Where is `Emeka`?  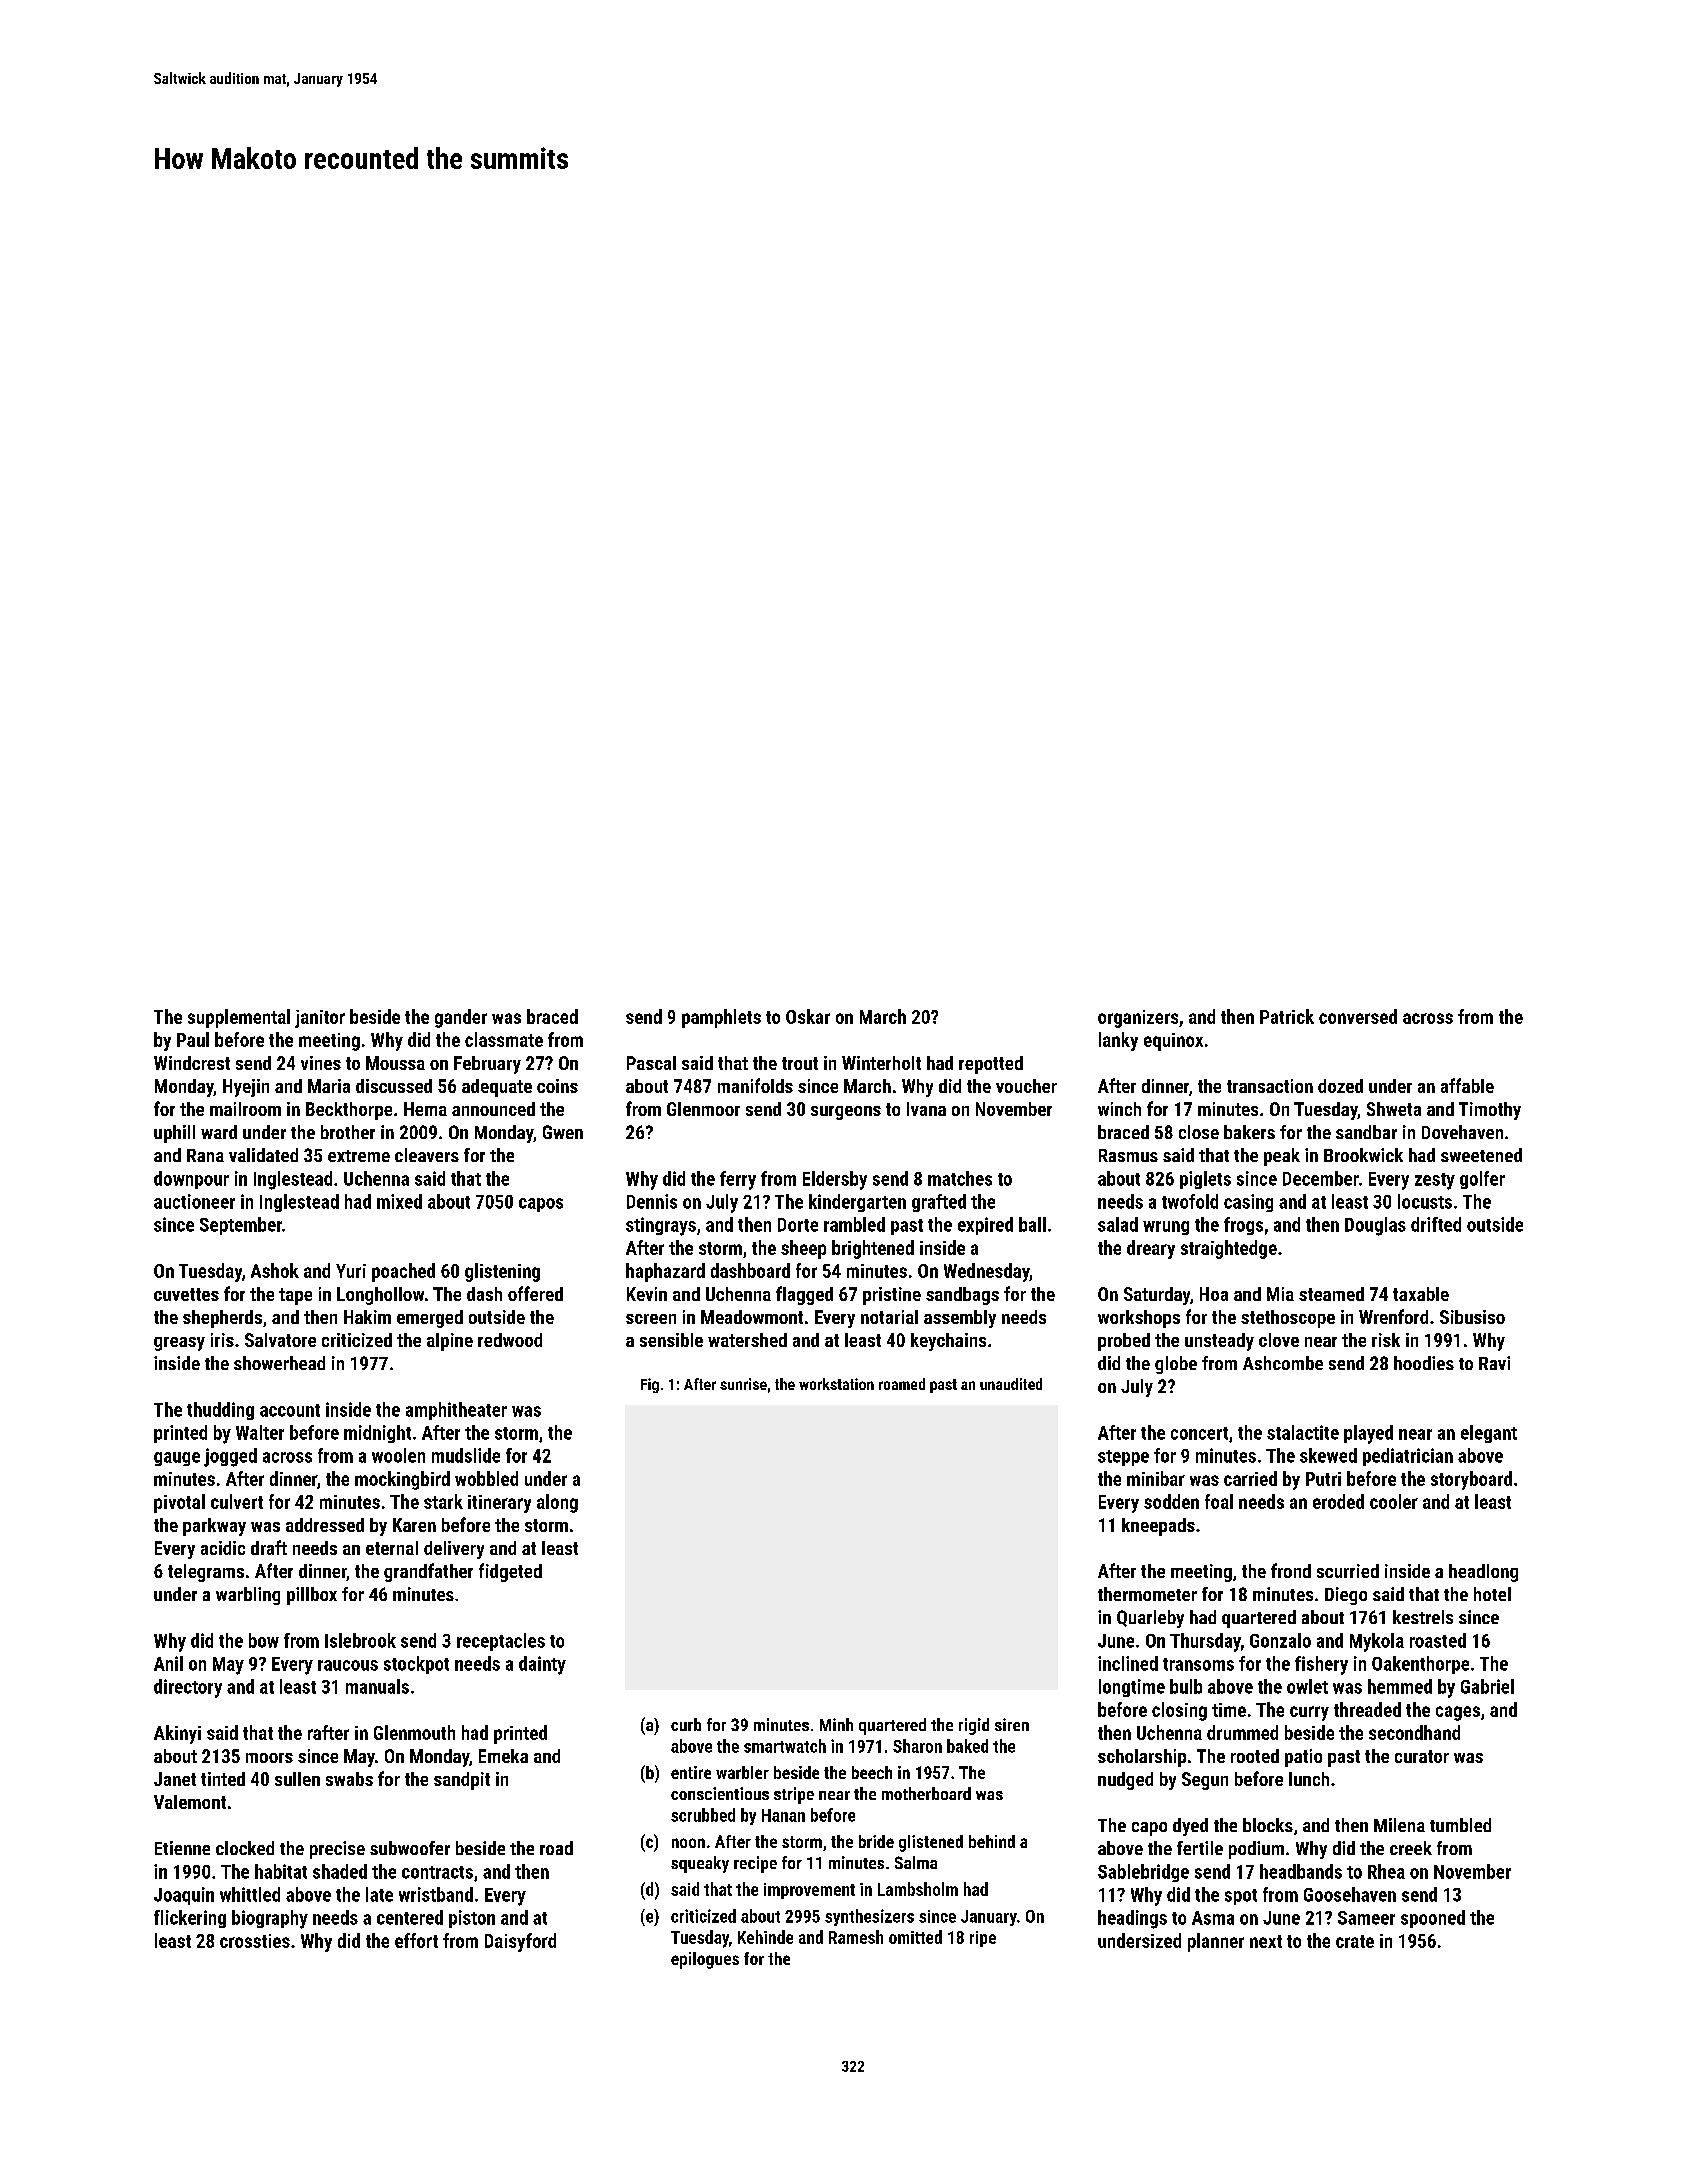 Emeka is located at coordinates (503, 1756).
